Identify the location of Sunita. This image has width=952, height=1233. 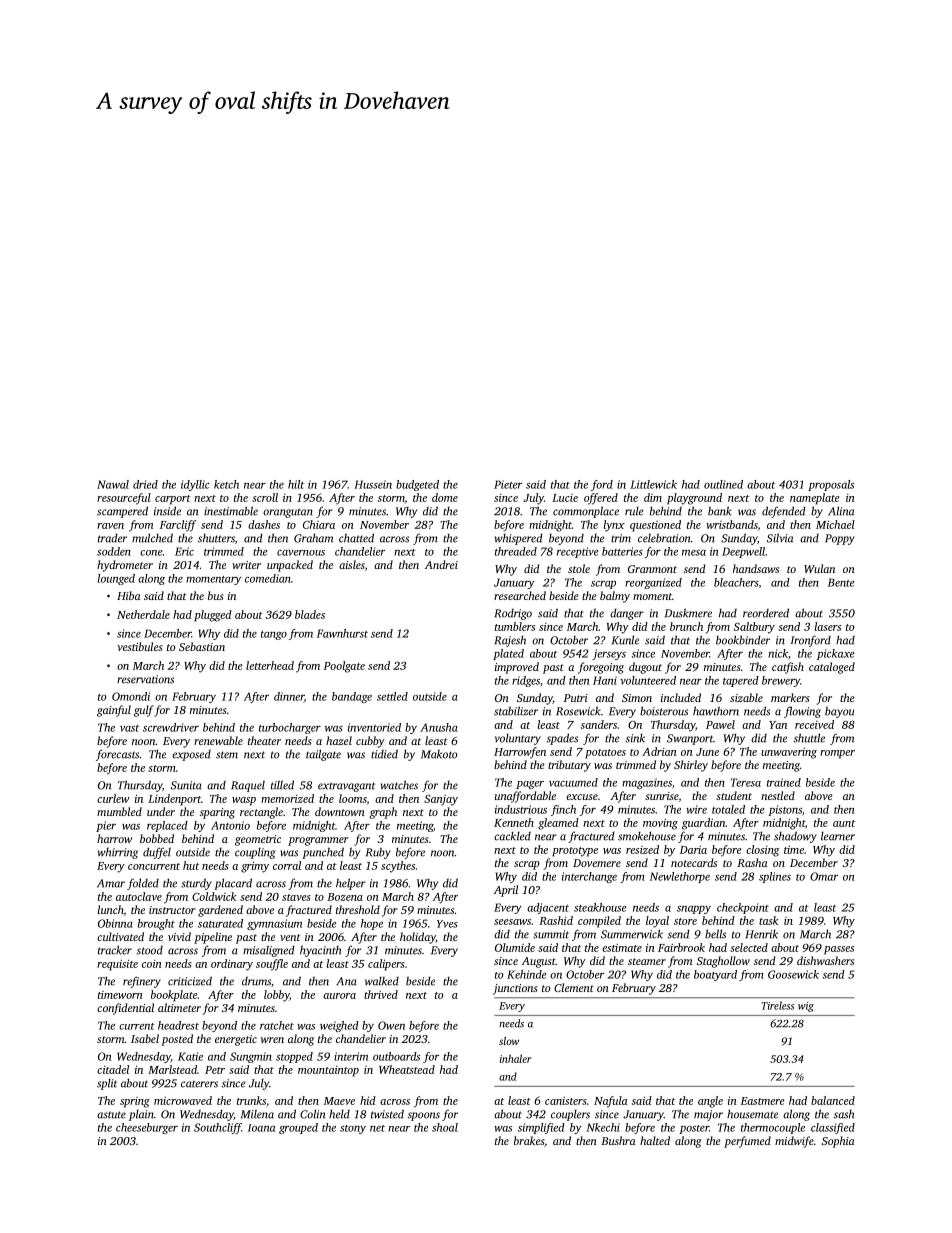
(186, 785).
